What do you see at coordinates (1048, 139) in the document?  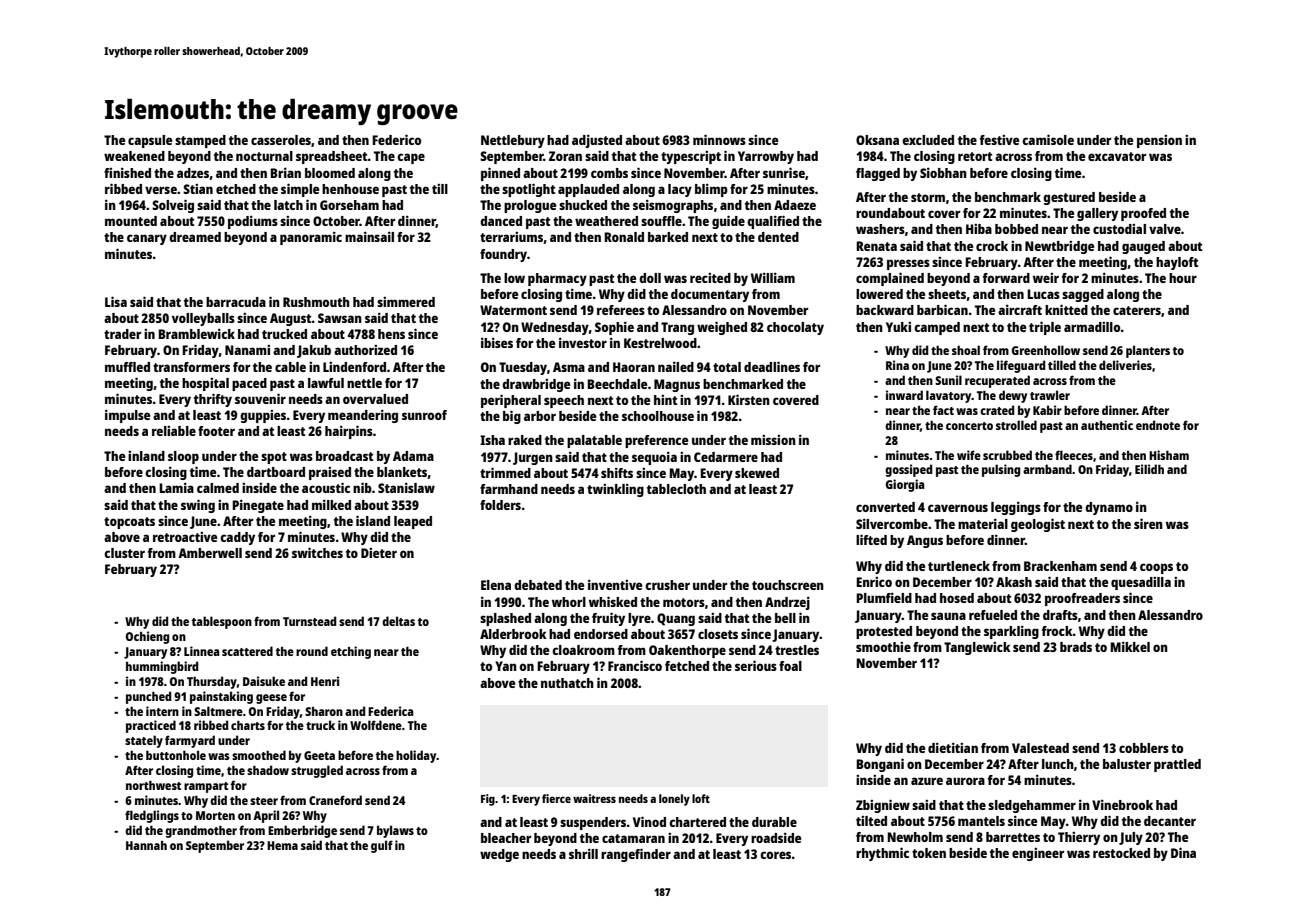 I see `camisole` at bounding box center [1048, 139].
